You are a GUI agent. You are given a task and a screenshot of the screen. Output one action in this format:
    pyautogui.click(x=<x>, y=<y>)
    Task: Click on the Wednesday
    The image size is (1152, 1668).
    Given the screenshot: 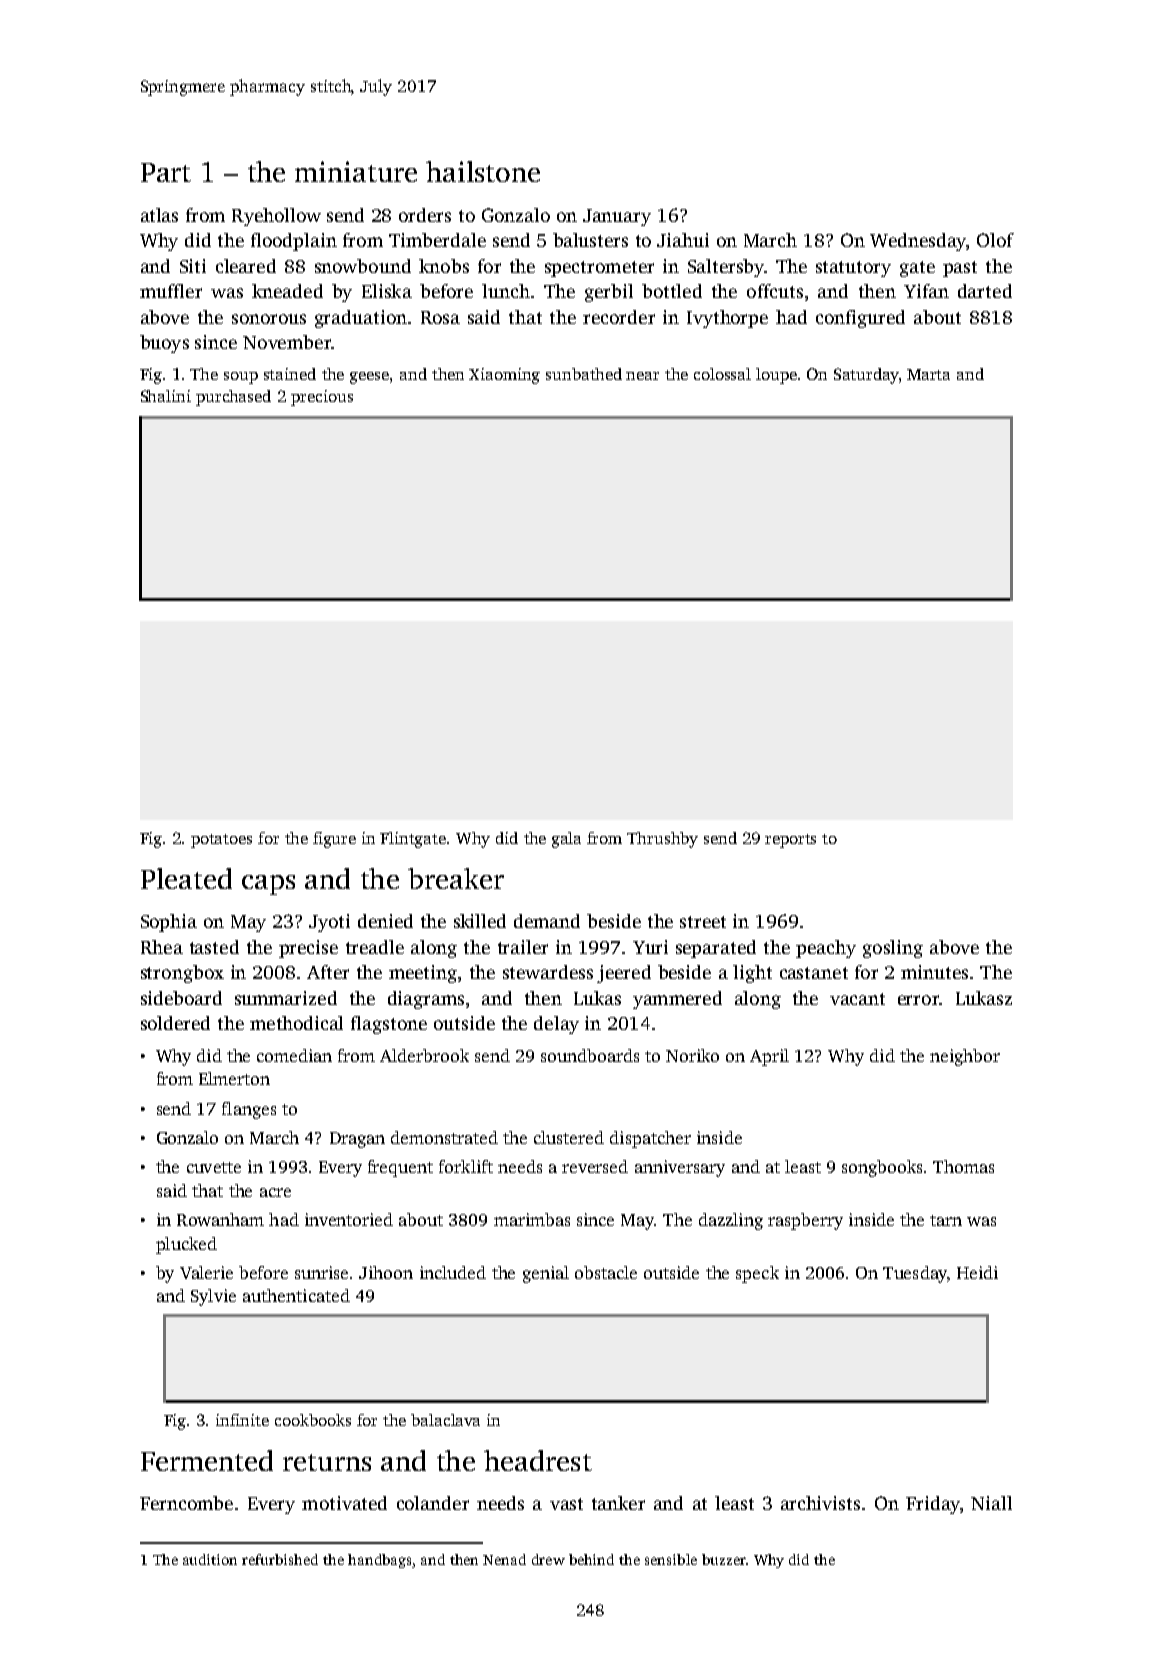 What is the action you would take?
    pyautogui.click(x=918, y=242)
